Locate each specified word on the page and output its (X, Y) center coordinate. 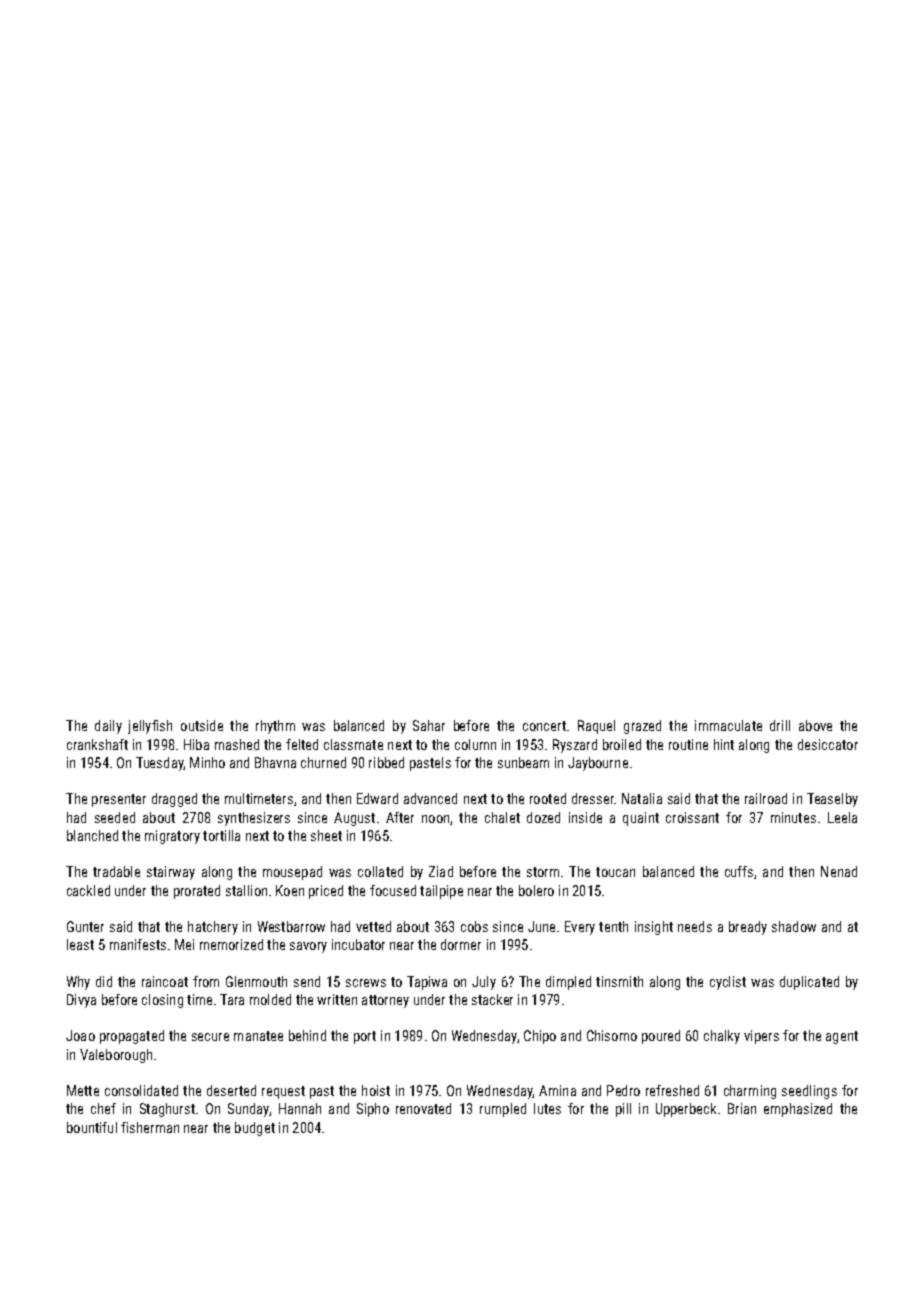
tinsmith (619, 981)
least (80, 944)
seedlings (809, 1092)
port (365, 1037)
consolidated (141, 1090)
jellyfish (150, 727)
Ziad (441, 871)
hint (724, 744)
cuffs (739, 871)
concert (544, 726)
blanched (92, 835)
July (484, 983)
